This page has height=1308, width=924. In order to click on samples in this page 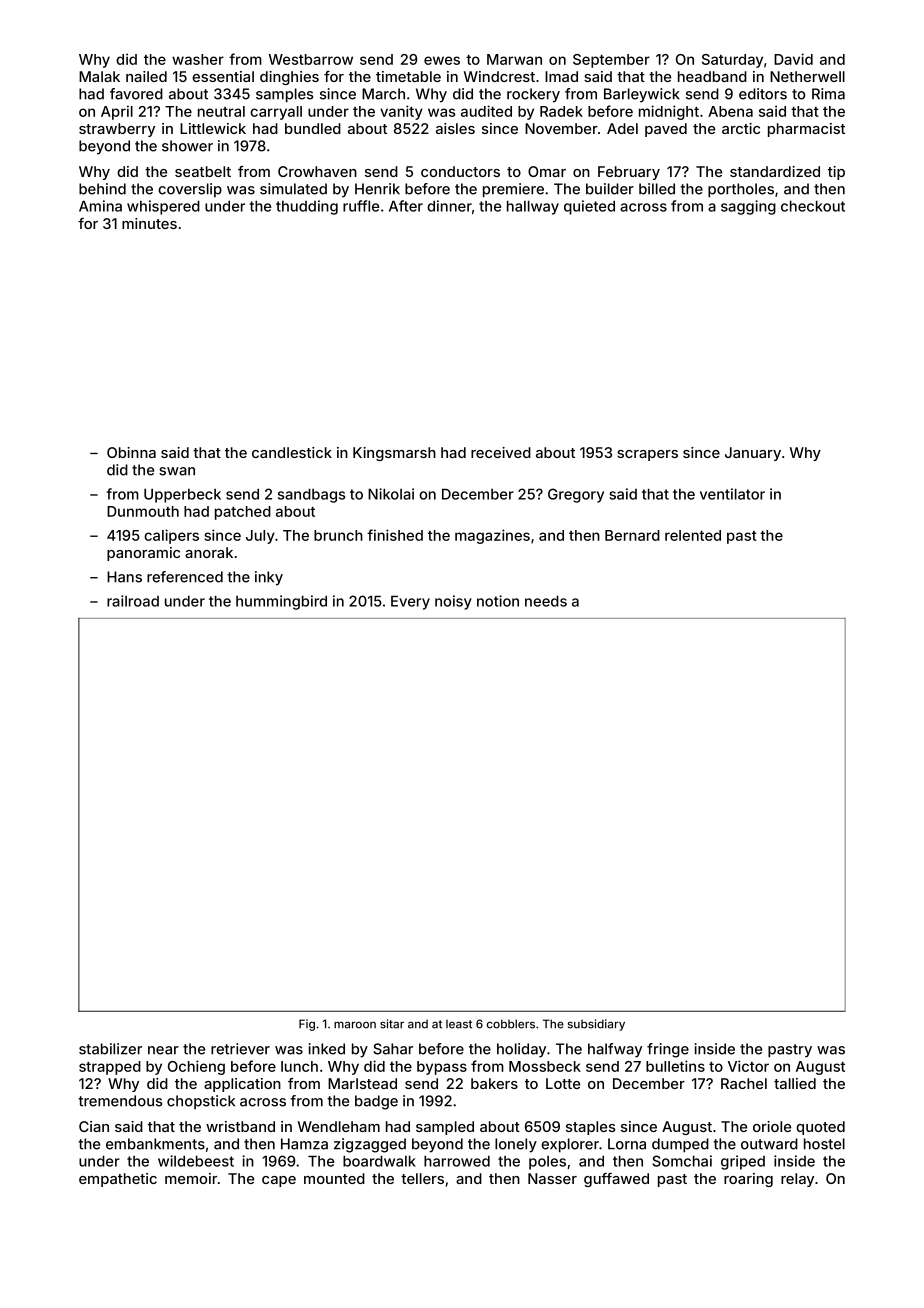, I will do `click(284, 95)`.
